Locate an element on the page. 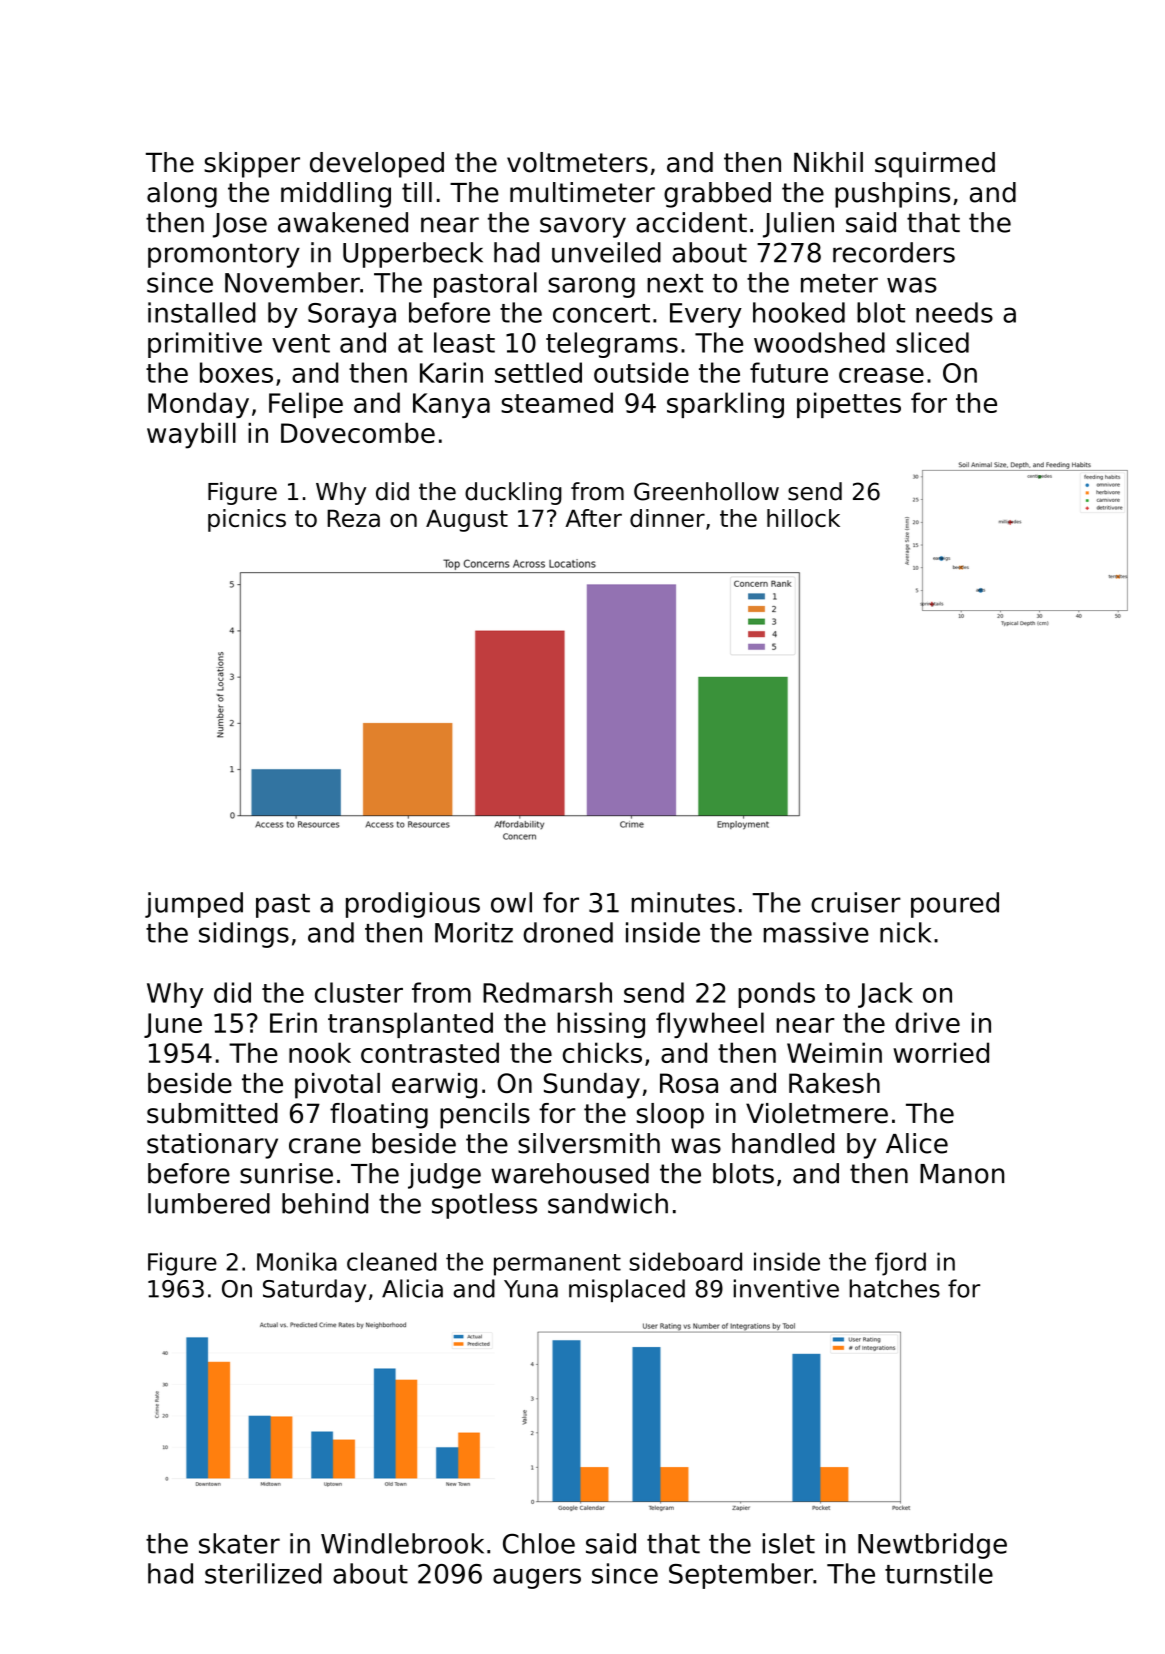  sterilized is located at coordinates (263, 1573).
